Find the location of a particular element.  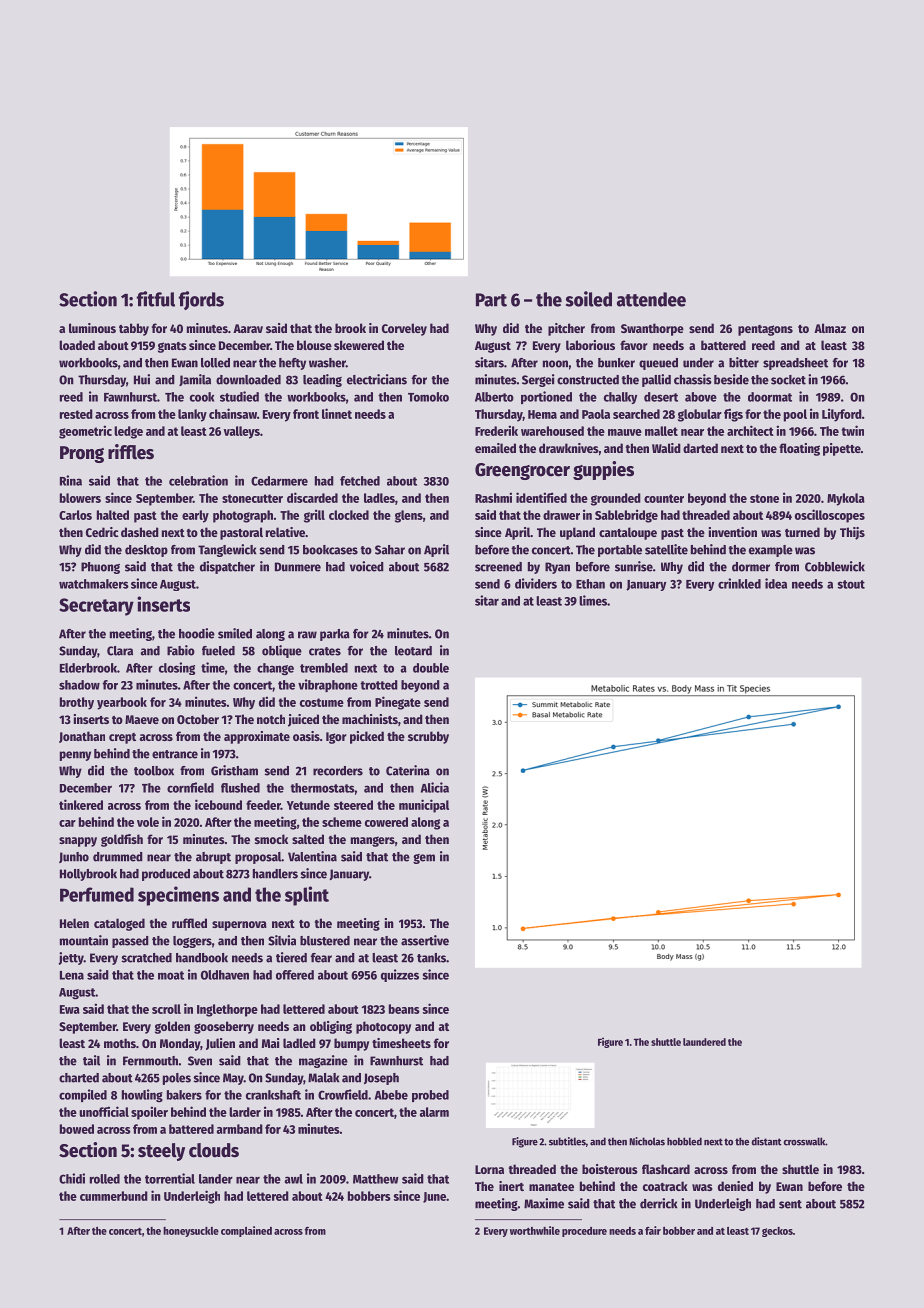

assertive is located at coordinates (425, 940).
